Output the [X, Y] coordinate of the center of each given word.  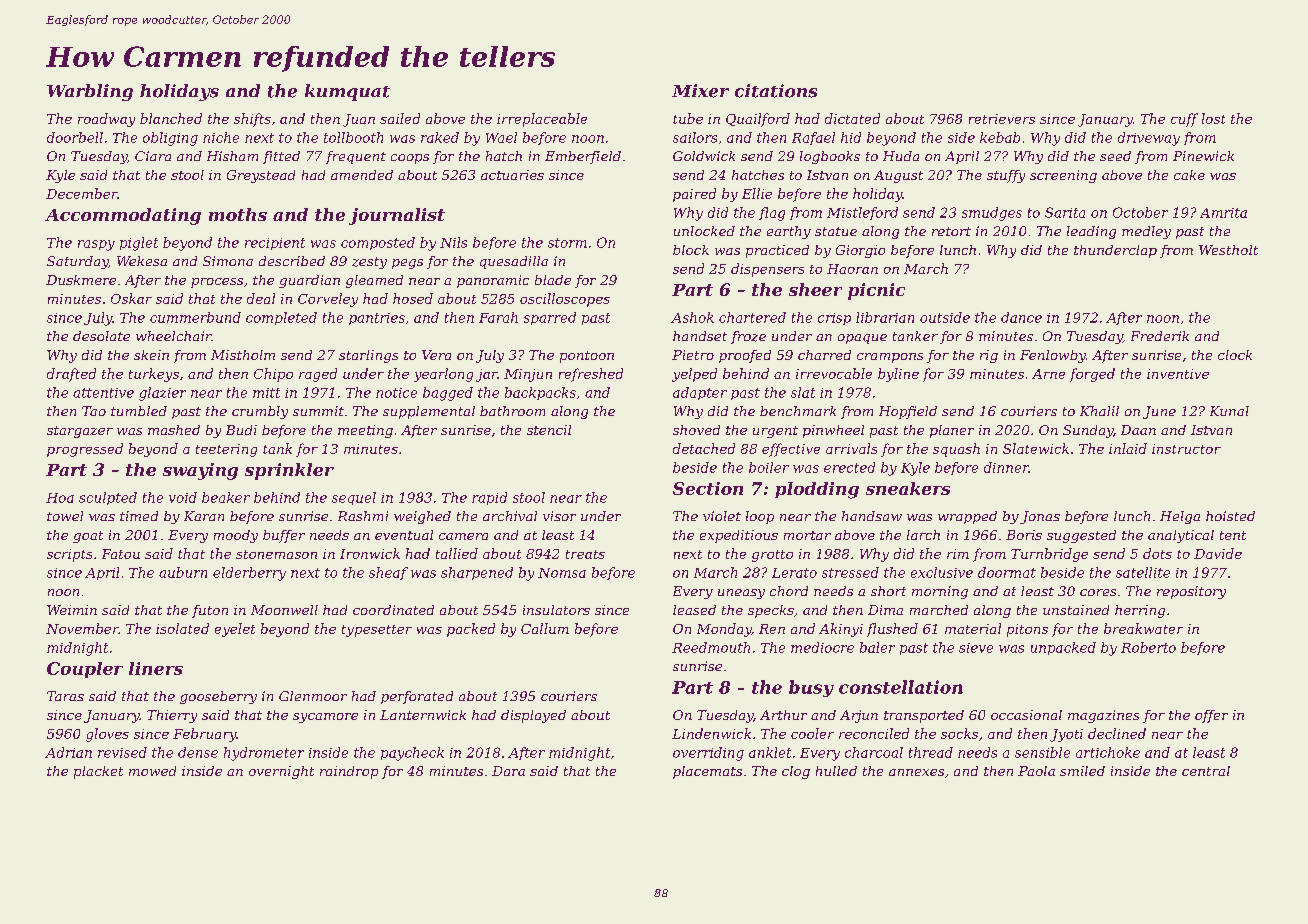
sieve [976, 648]
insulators [556, 610]
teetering [226, 450]
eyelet [235, 630]
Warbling [90, 92]
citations [776, 91]
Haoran [852, 269]
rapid [489, 498]
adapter [700, 393]
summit [318, 411]
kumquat [347, 92]
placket [98, 772]
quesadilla [514, 262]
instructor [1186, 449]
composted [378, 243]
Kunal [1229, 411]
